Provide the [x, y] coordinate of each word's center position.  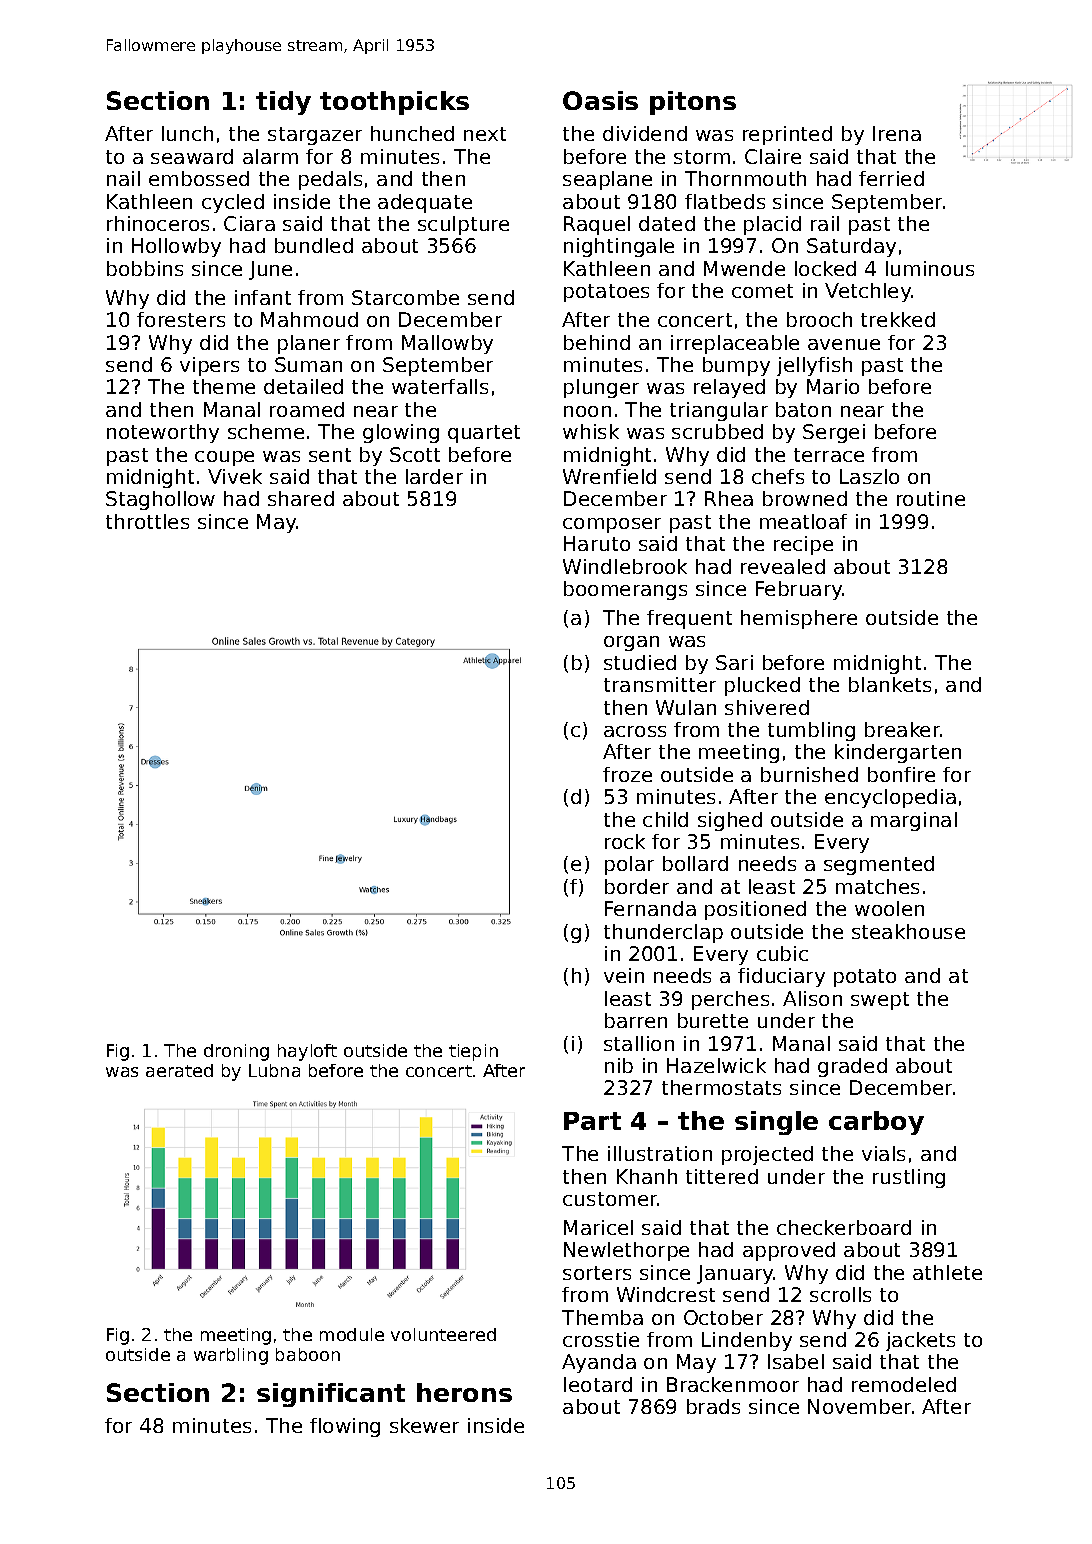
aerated [179, 1070]
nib [619, 1065]
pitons [693, 103]
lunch [187, 133]
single [776, 1123]
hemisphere [799, 619]
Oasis [600, 100]
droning [236, 1052]
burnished [809, 774]
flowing [345, 1427]
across [635, 731]
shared [301, 498]
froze [627, 774]
